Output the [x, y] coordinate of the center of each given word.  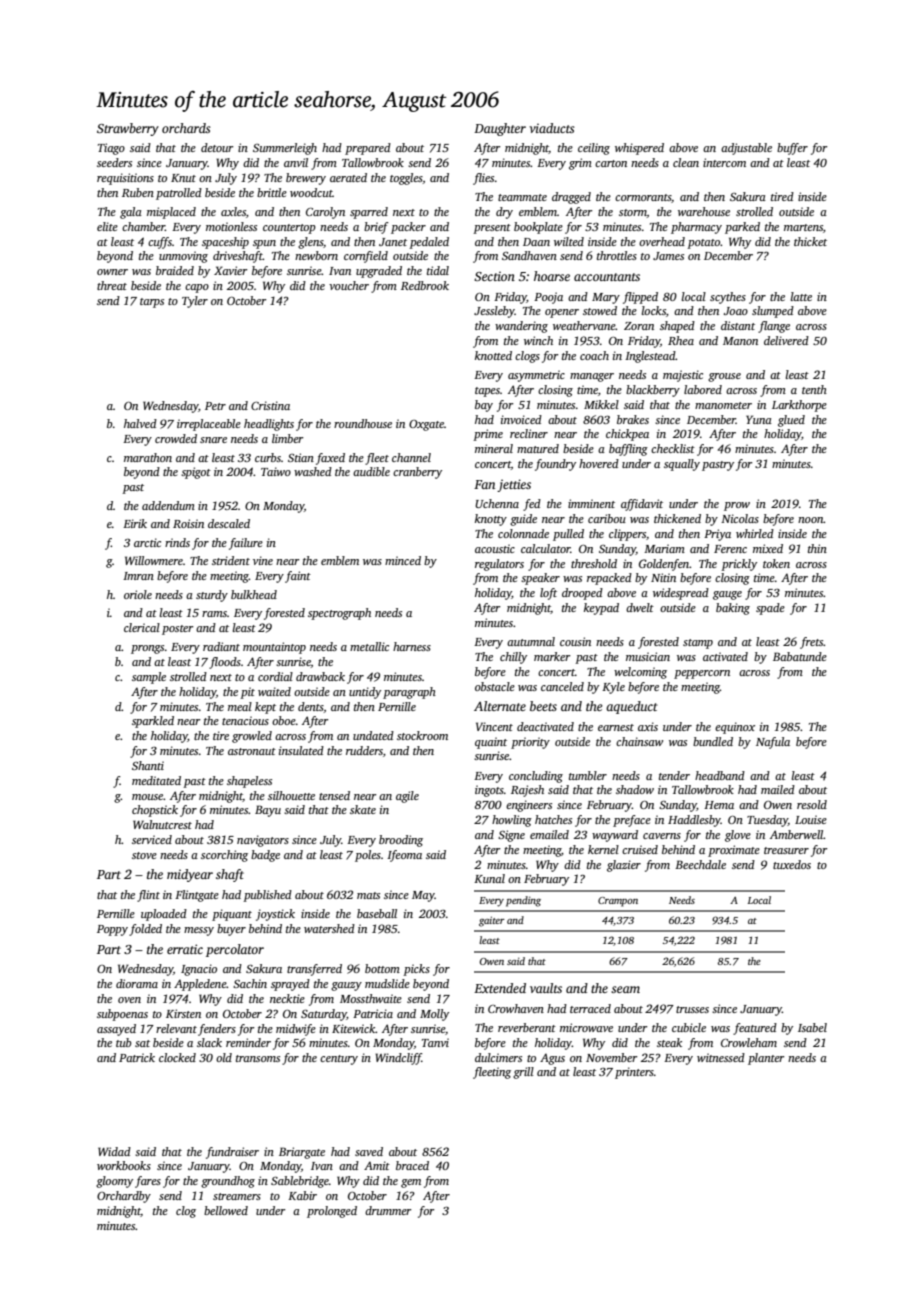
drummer [388, 1210]
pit [247, 693]
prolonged [332, 1212]
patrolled [179, 194]
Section [494, 276]
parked [742, 228]
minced [403, 560]
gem [411, 1183]
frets [811, 643]
